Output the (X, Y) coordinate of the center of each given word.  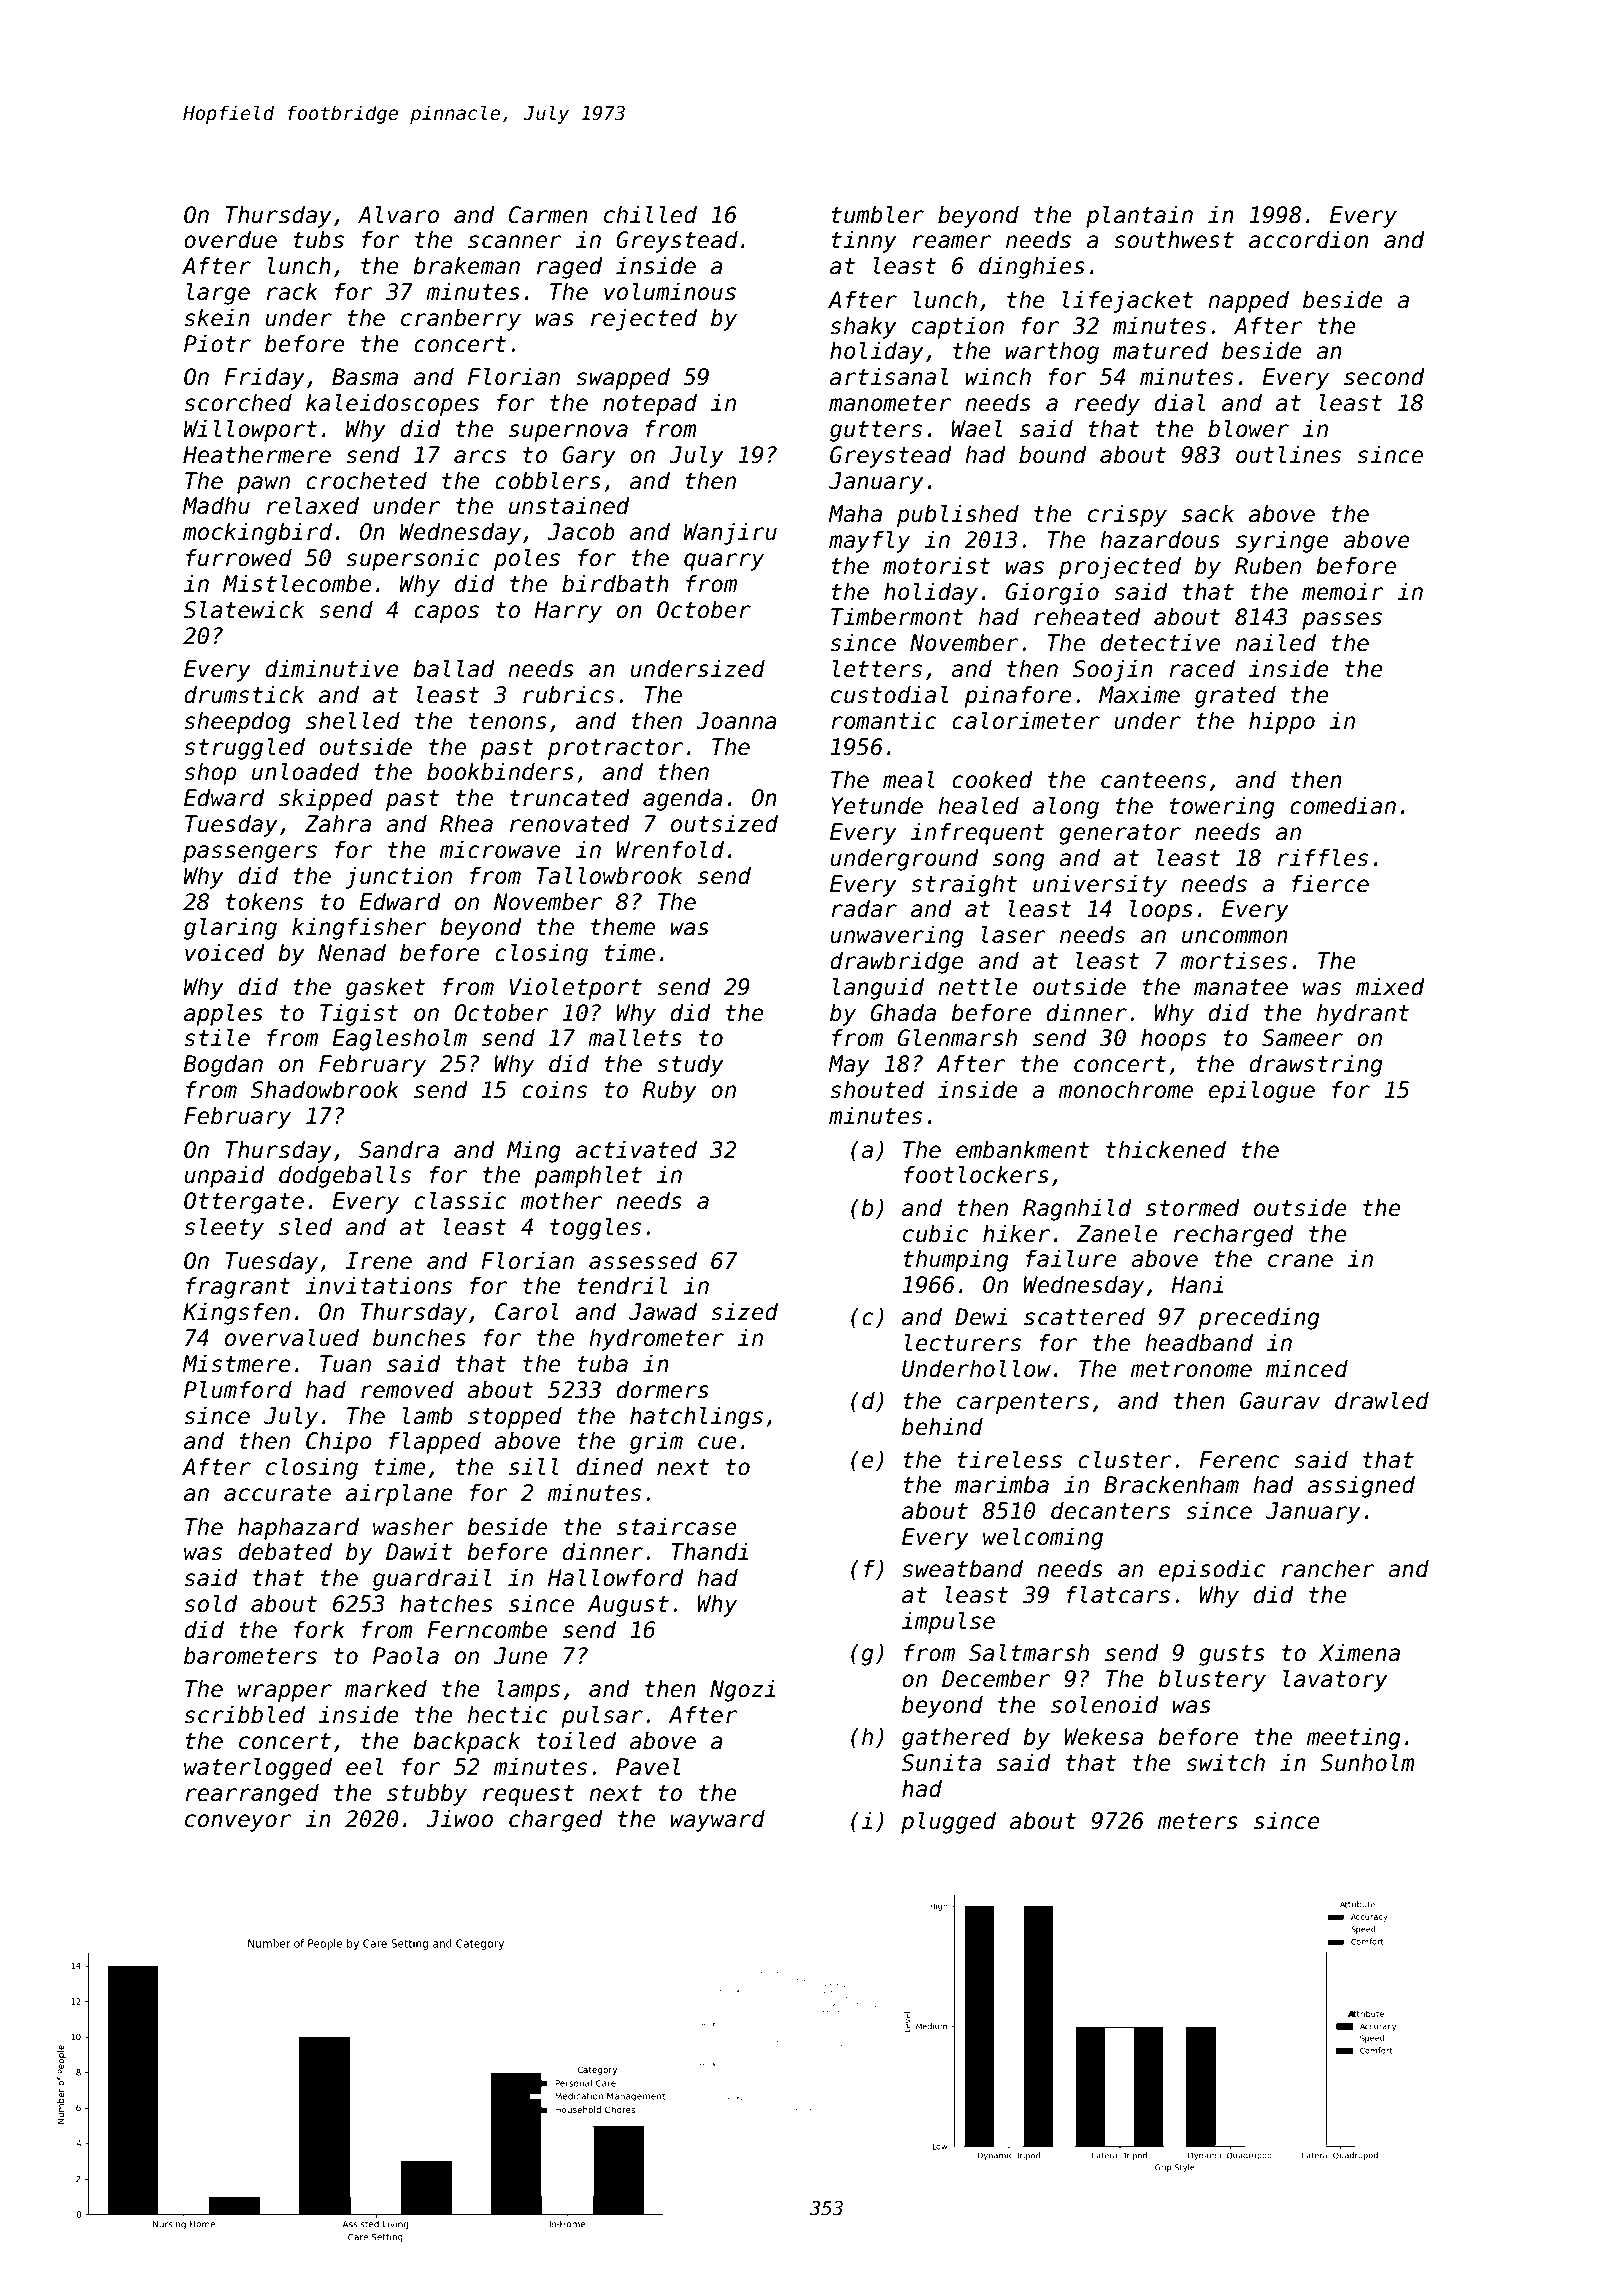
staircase (677, 1527)
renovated (570, 824)
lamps (528, 1691)
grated (1235, 697)
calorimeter (1026, 721)
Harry (568, 612)
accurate (277, 1493)
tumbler (877, 215)
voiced (225, 953)
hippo (1282, 723)
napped (1248, 302)
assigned (1361, 1487)
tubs (318, 240)
